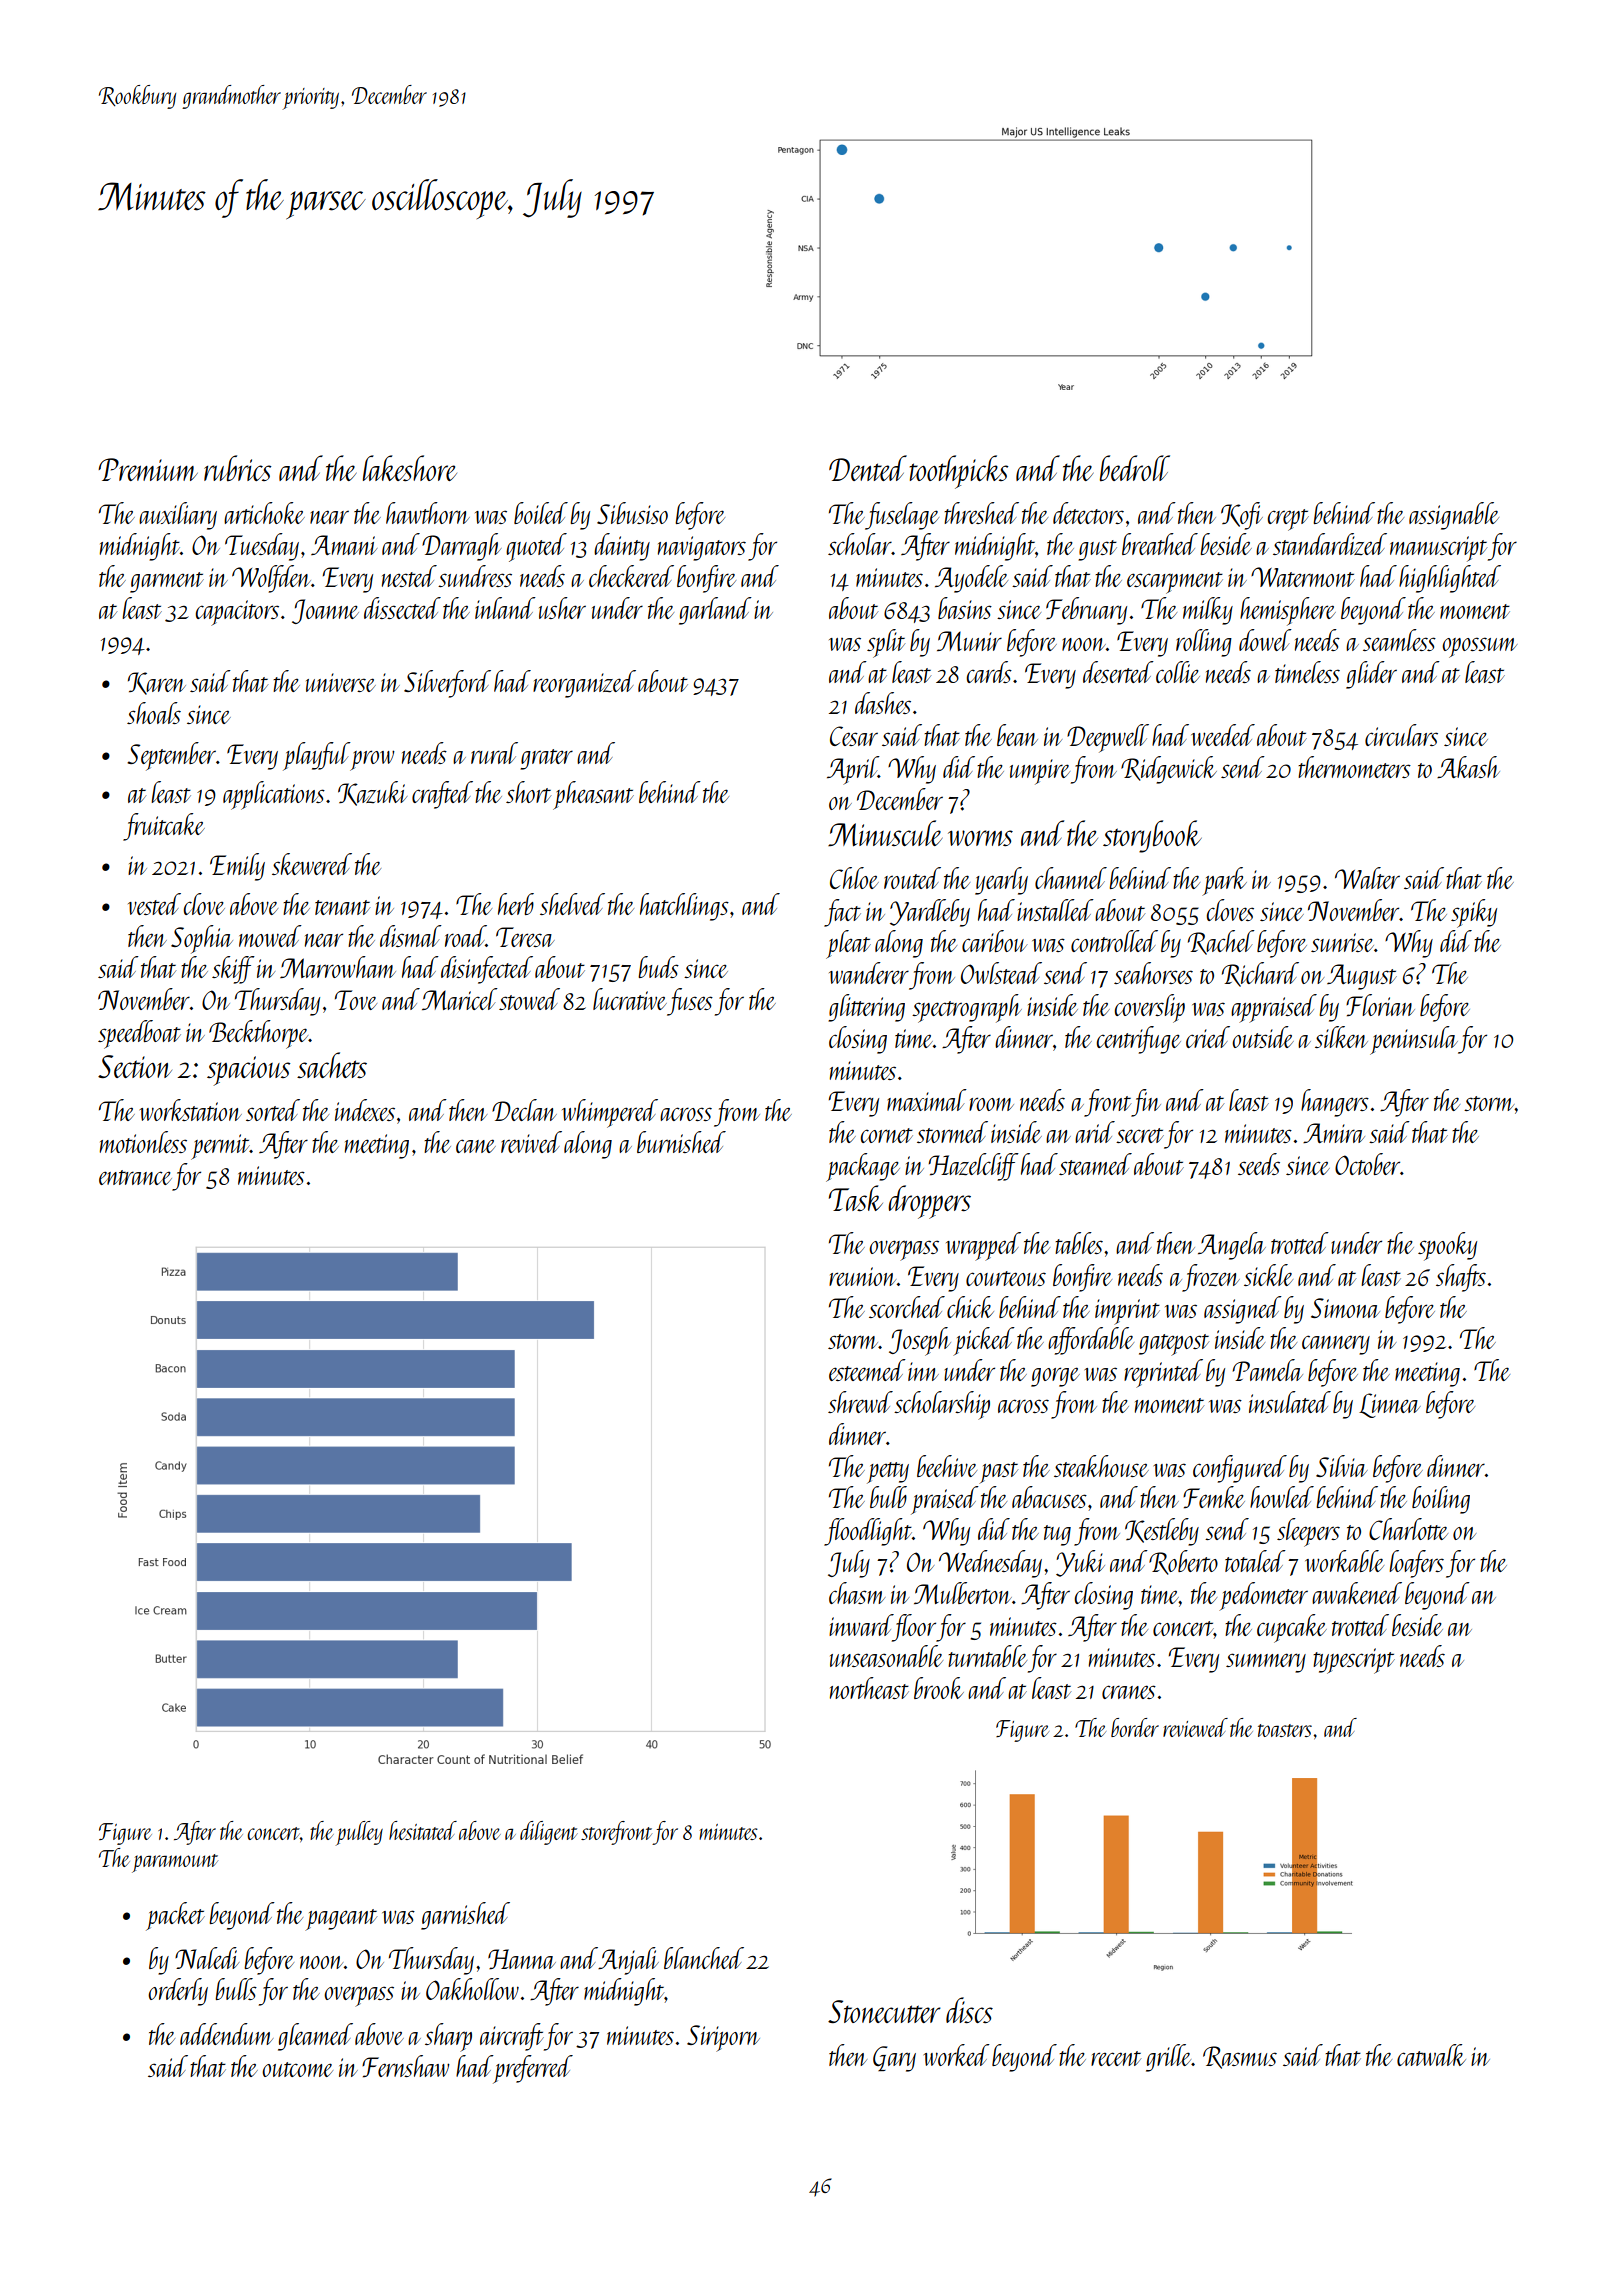  I want to click on orderly, so click(178, 1992).
